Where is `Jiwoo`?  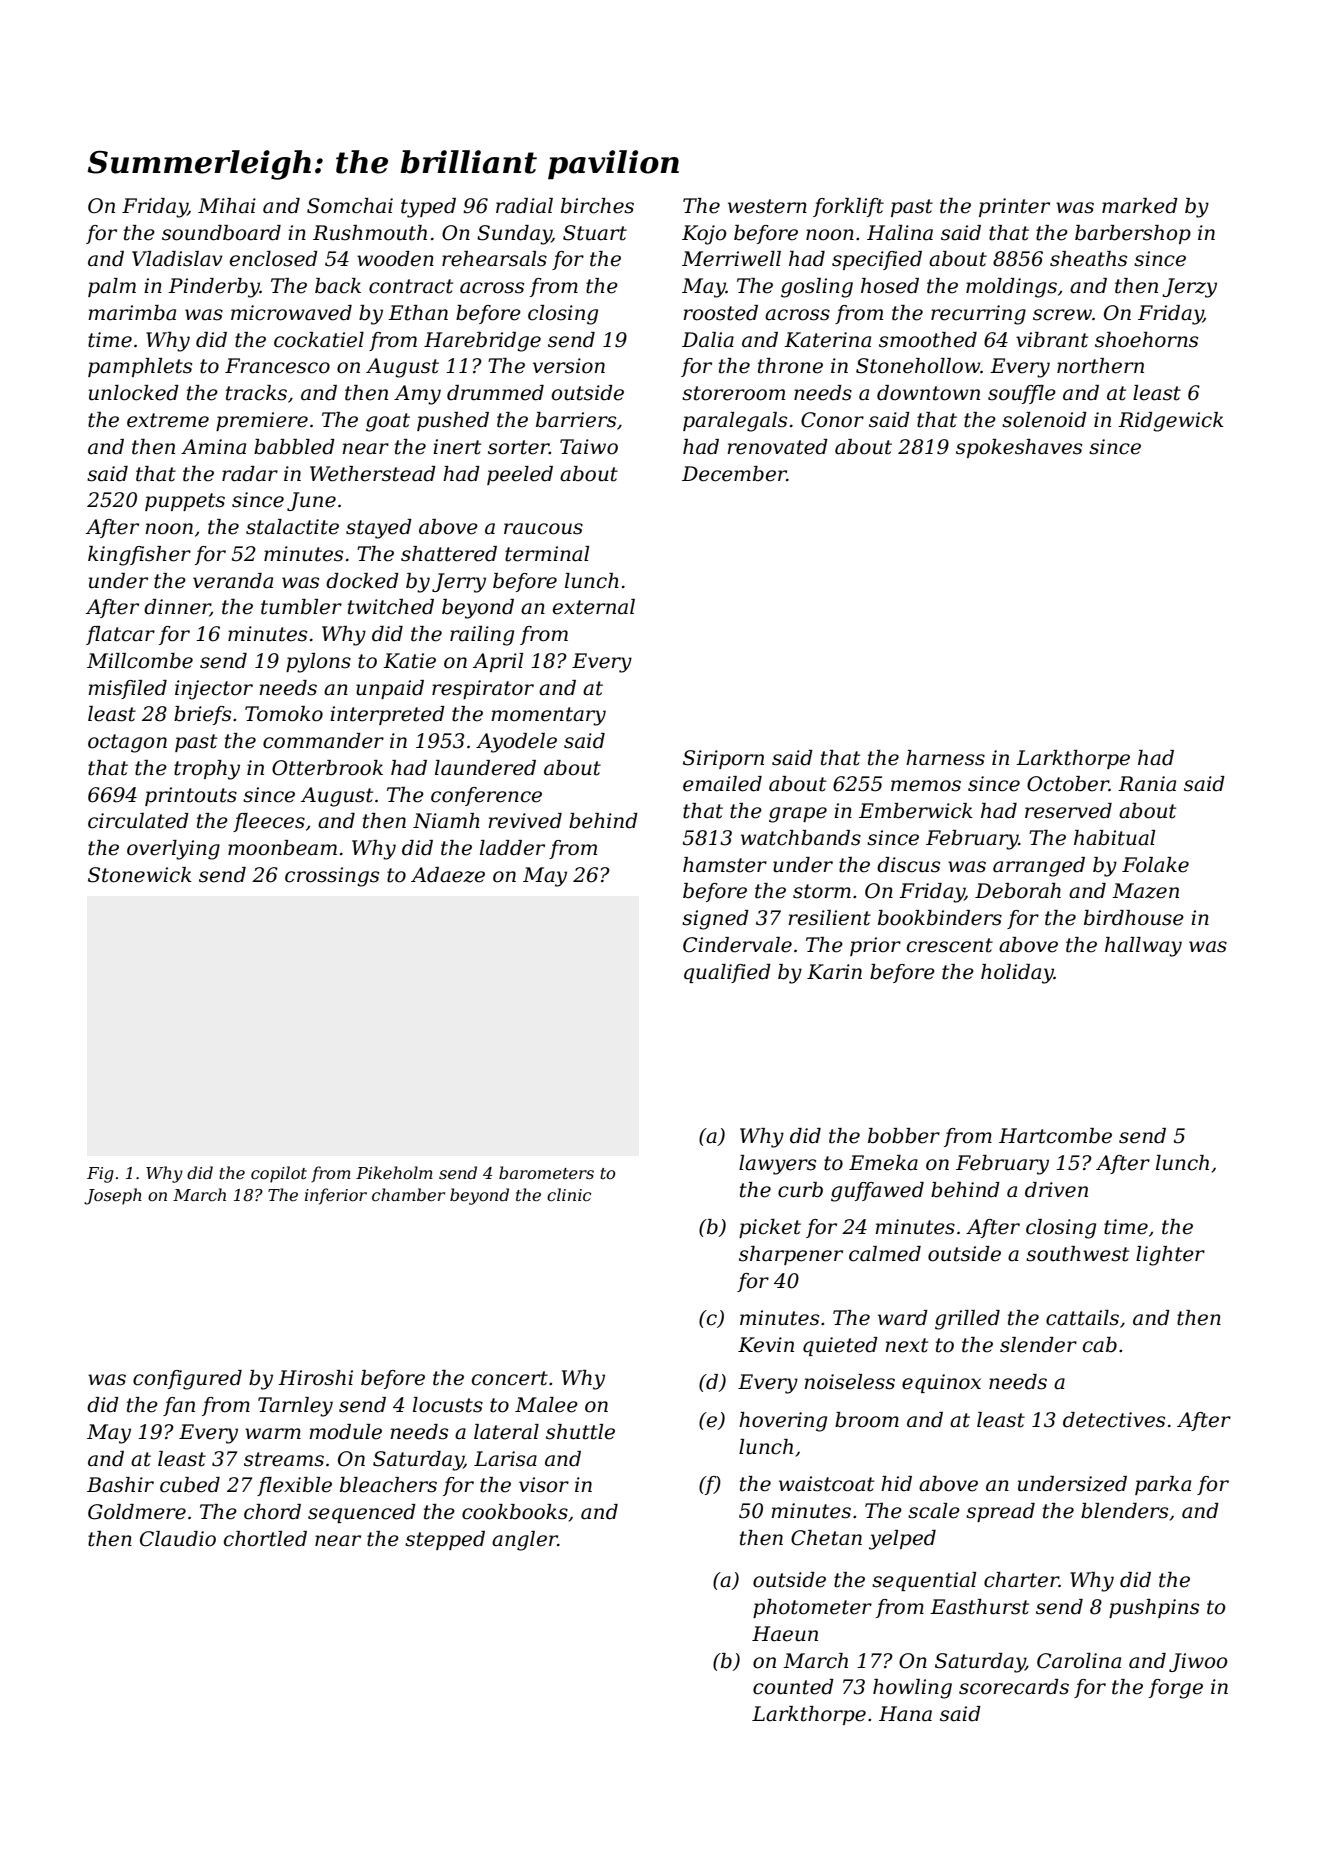 Jiwoo is located at coordinates (1198, 1662).
